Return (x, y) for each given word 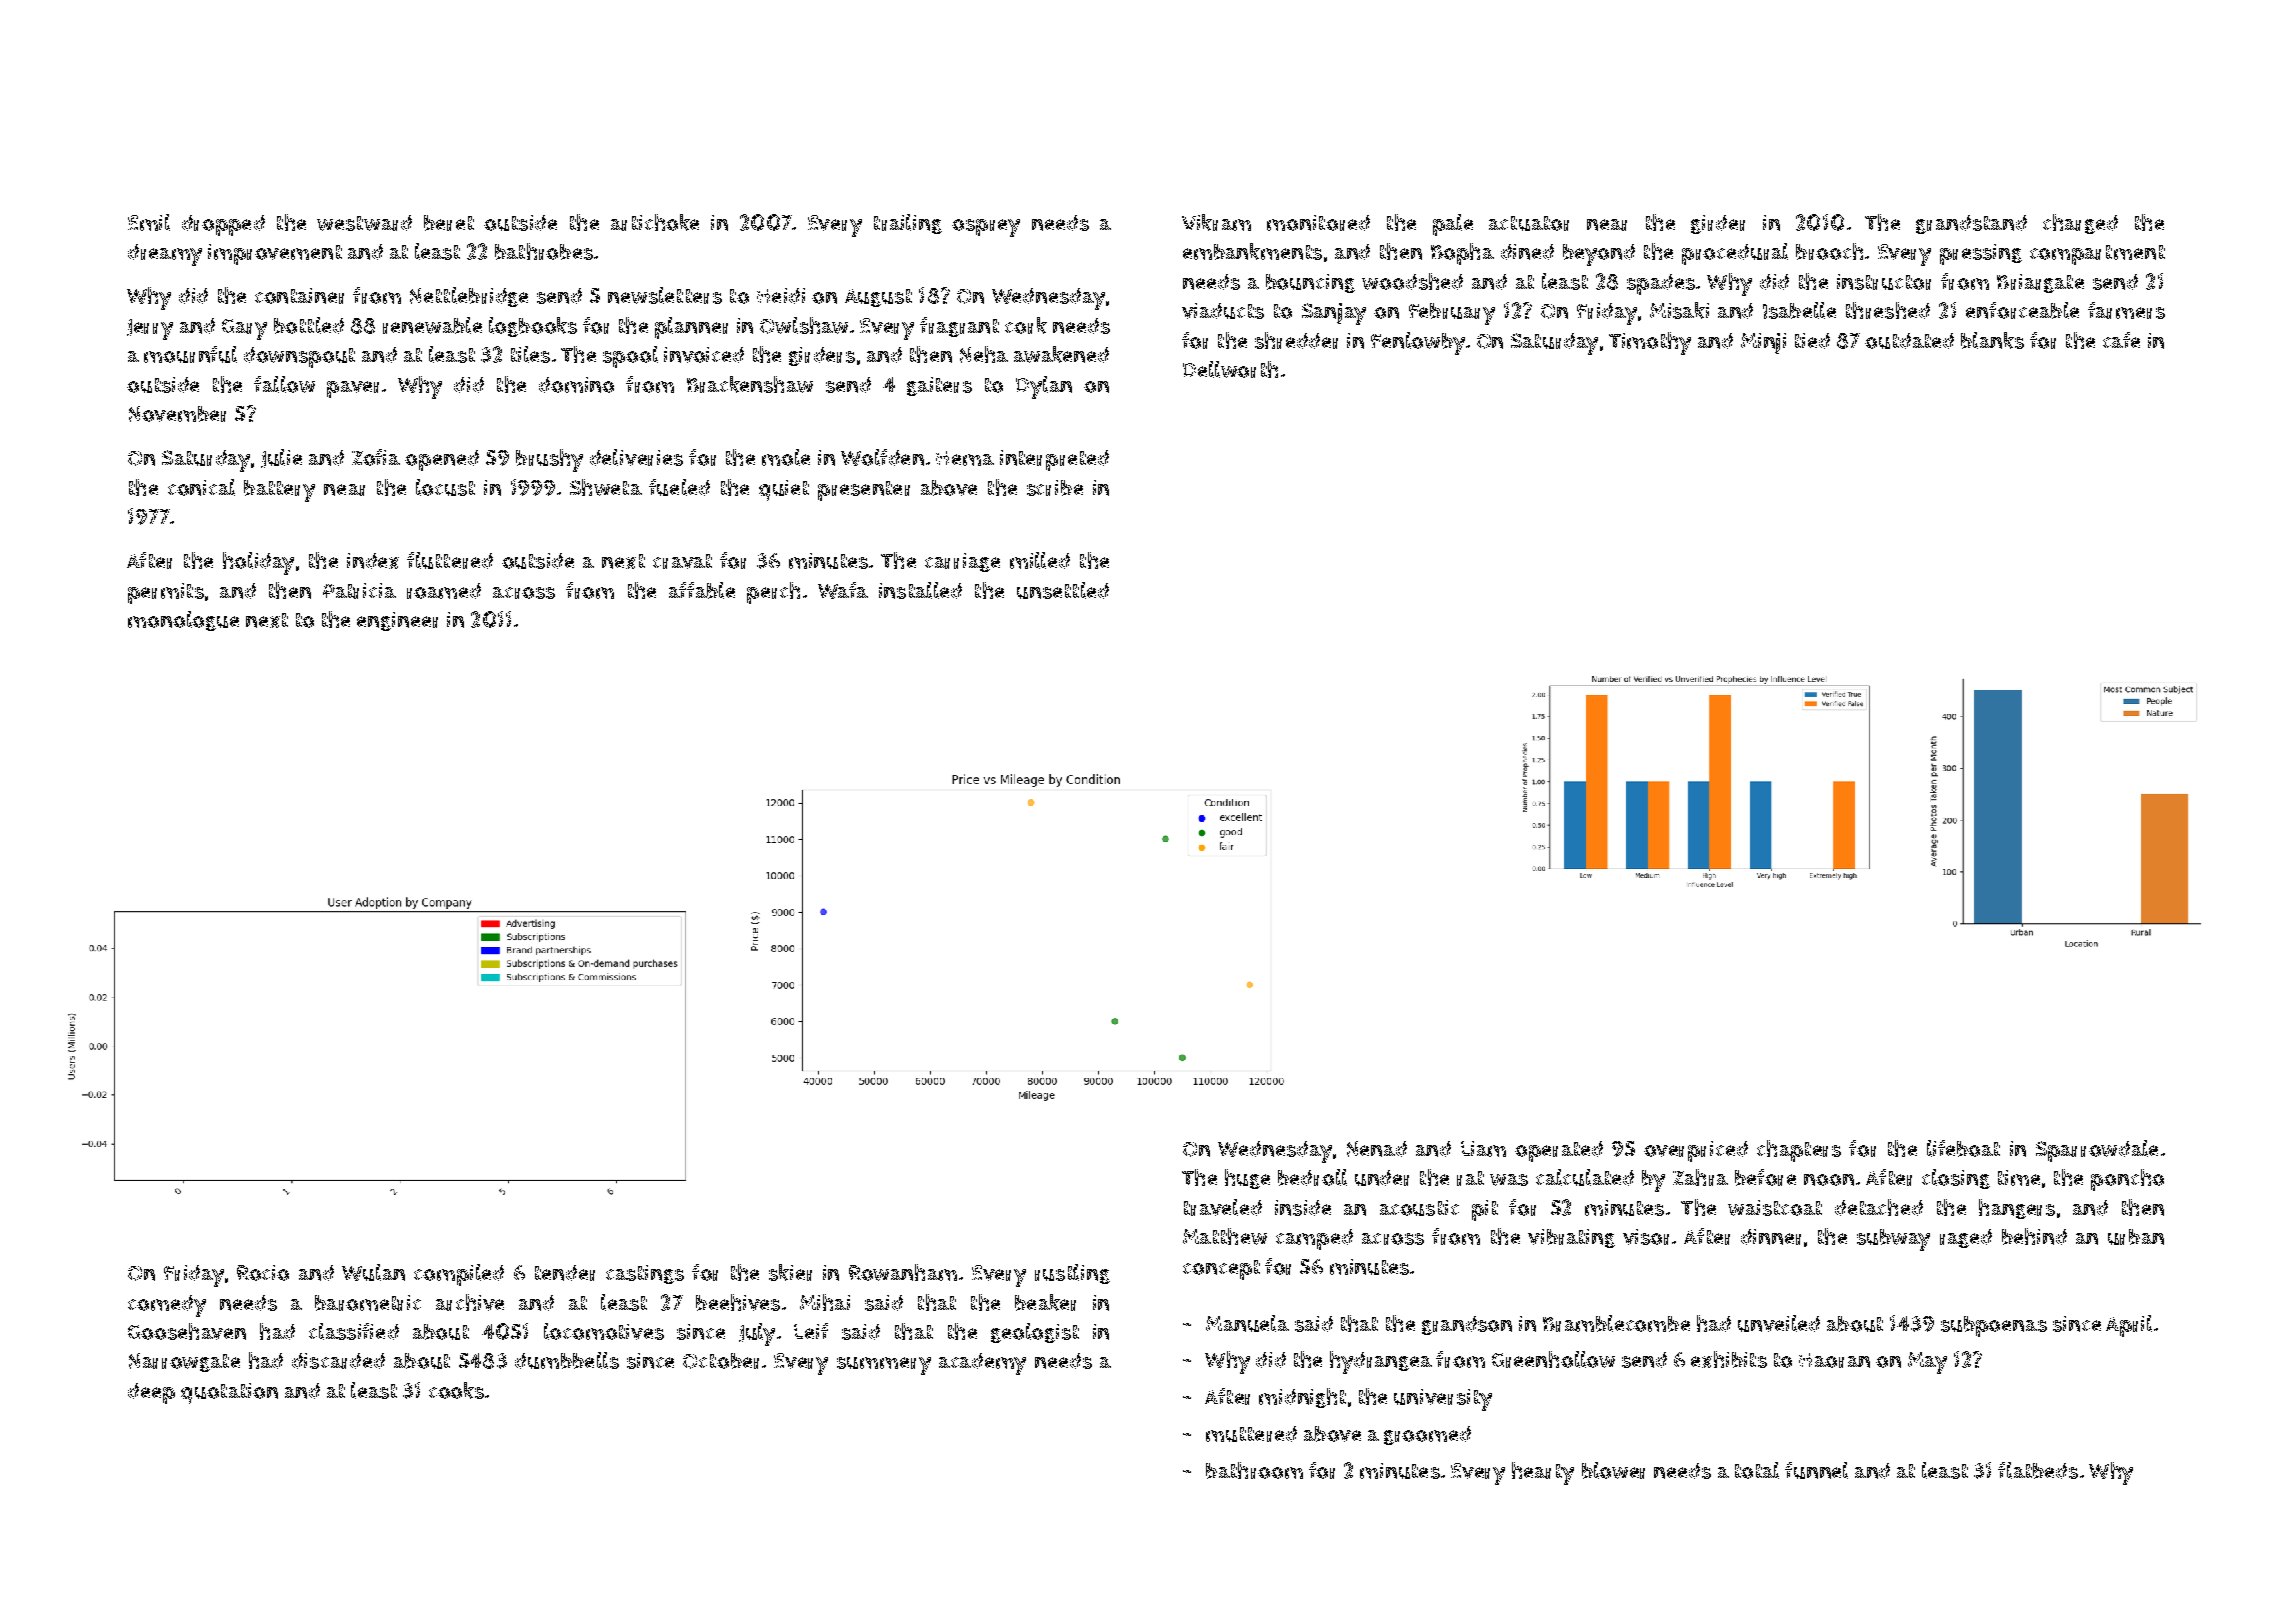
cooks (456, 1390)
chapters (1799, 1151)
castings (645, 1274)
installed (920, 590)
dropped (223, 225)
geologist (1035, 1333)
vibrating (1571, 1238)
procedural (1735, 254)
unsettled (1063, 590)
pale (1453, 225)
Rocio (263, 1273)
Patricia (359, 591)
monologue (183, 621)
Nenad (1377, 1149)
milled (1040, 560)
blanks (1992, 340)
